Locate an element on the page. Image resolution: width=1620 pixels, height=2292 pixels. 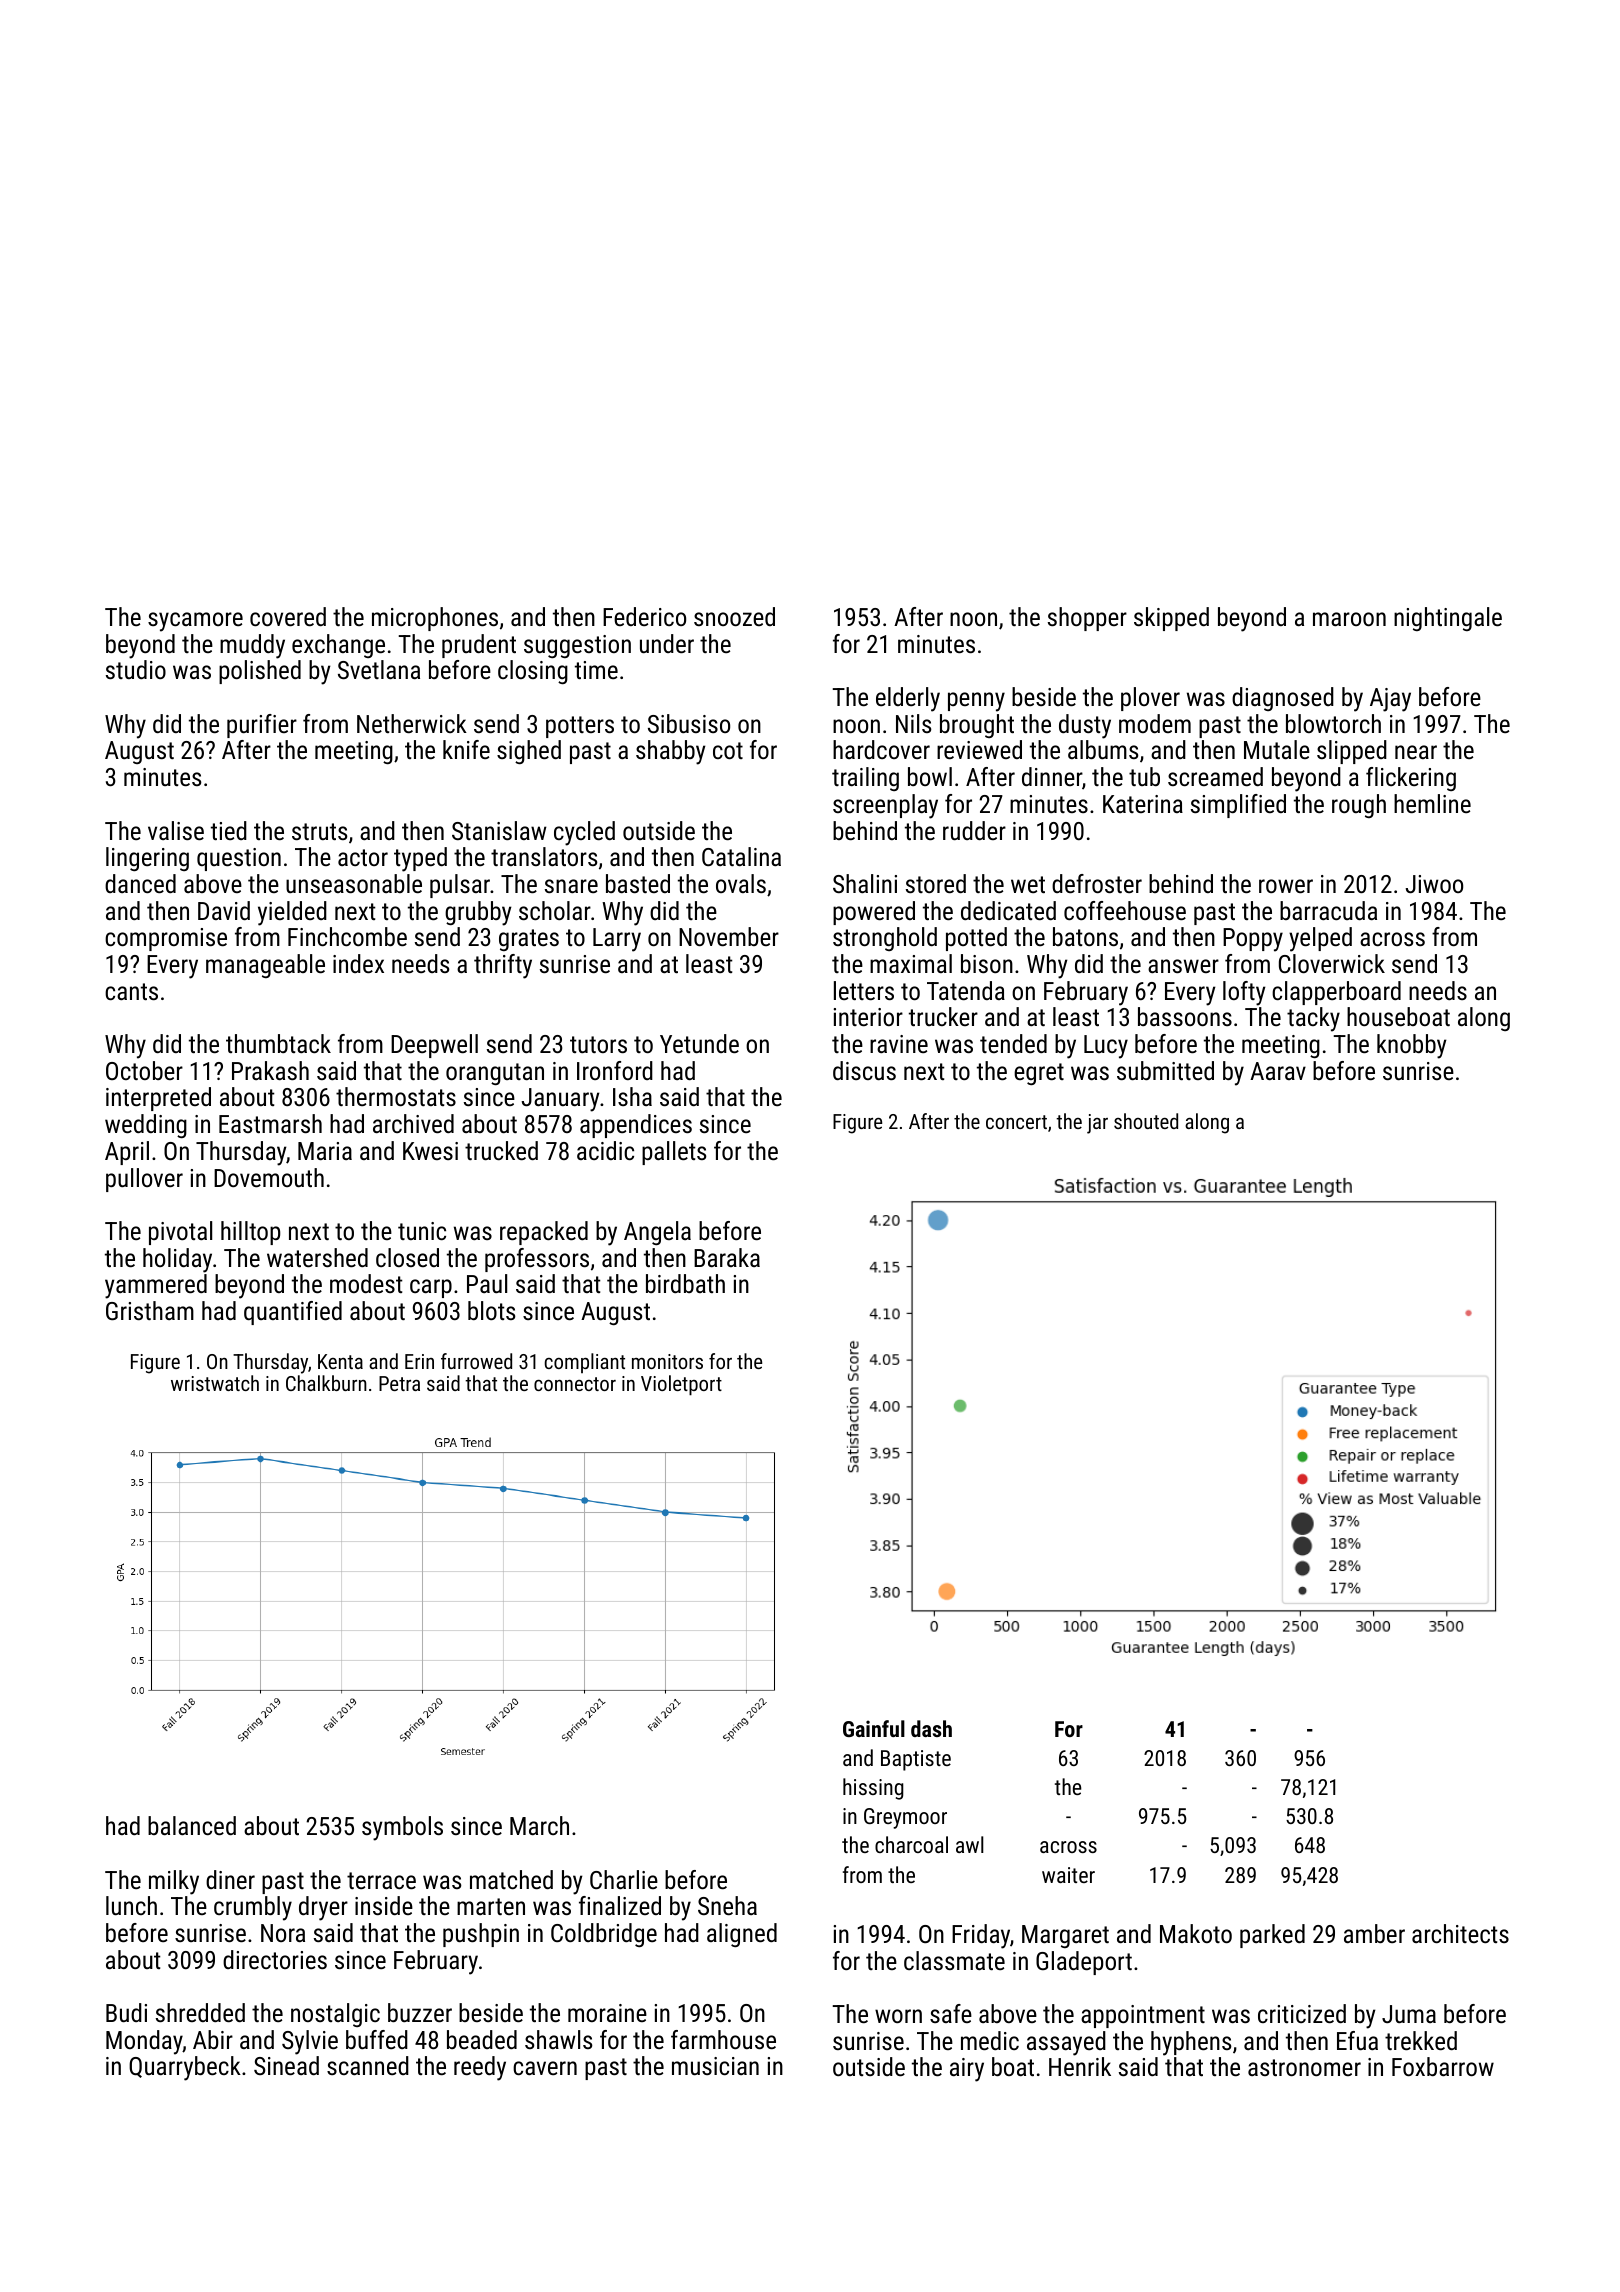
worn is located at coordinates (898, 2016).
